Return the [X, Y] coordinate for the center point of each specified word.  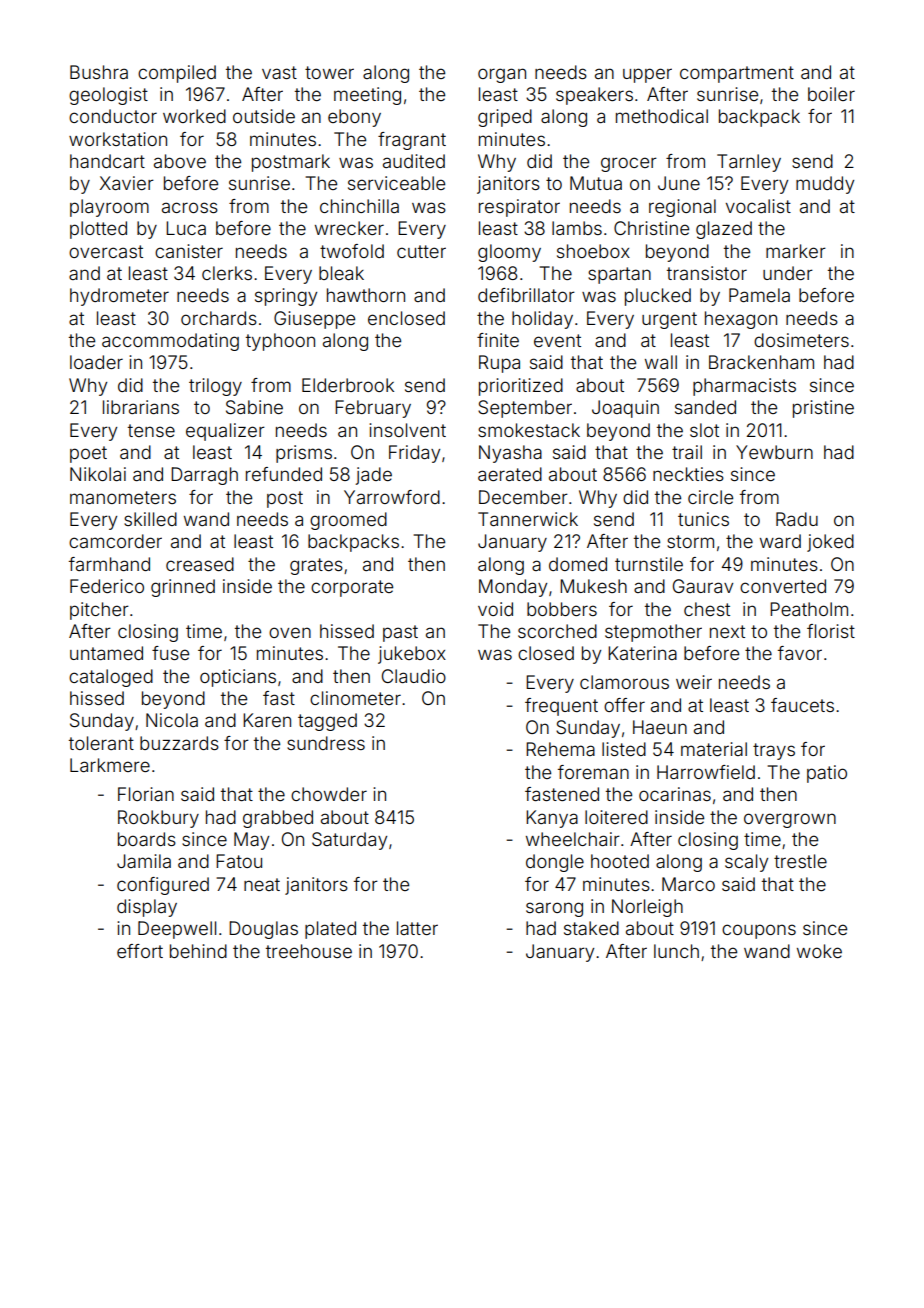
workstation [118, 139]
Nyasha [510, 454]
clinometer [355, 698]
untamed [106, 653]
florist [831, 631]
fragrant [412, 141]
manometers [123, 497]
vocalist [758, 206]
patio [827, 774]
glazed [724, 230]
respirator [519, 208]
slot [704, 430]
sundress [326, 743]
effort [140, 951]
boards [147, 839]
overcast [106, 251]
